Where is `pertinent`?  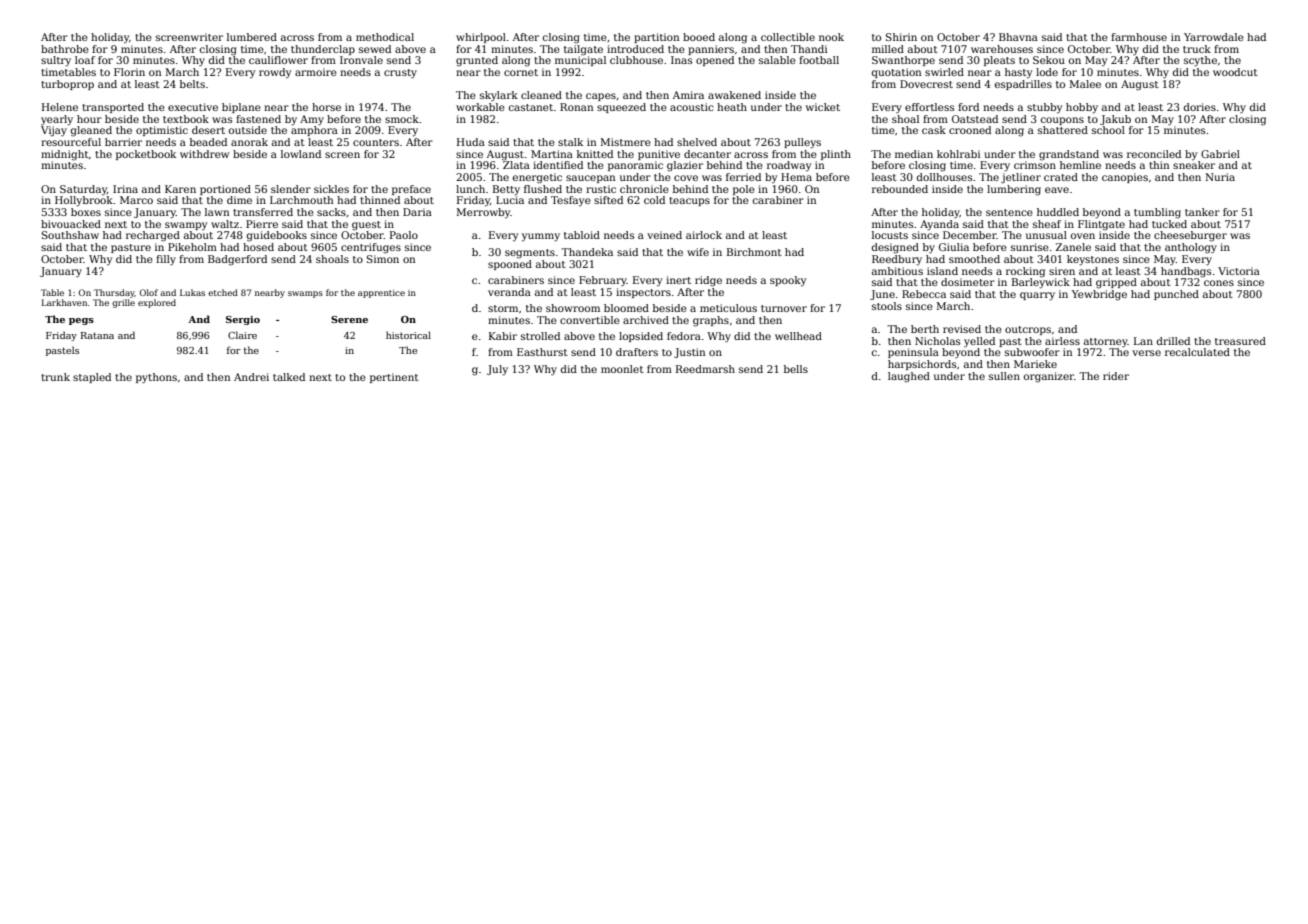
pertinent is located at coordinates (394, 378).
